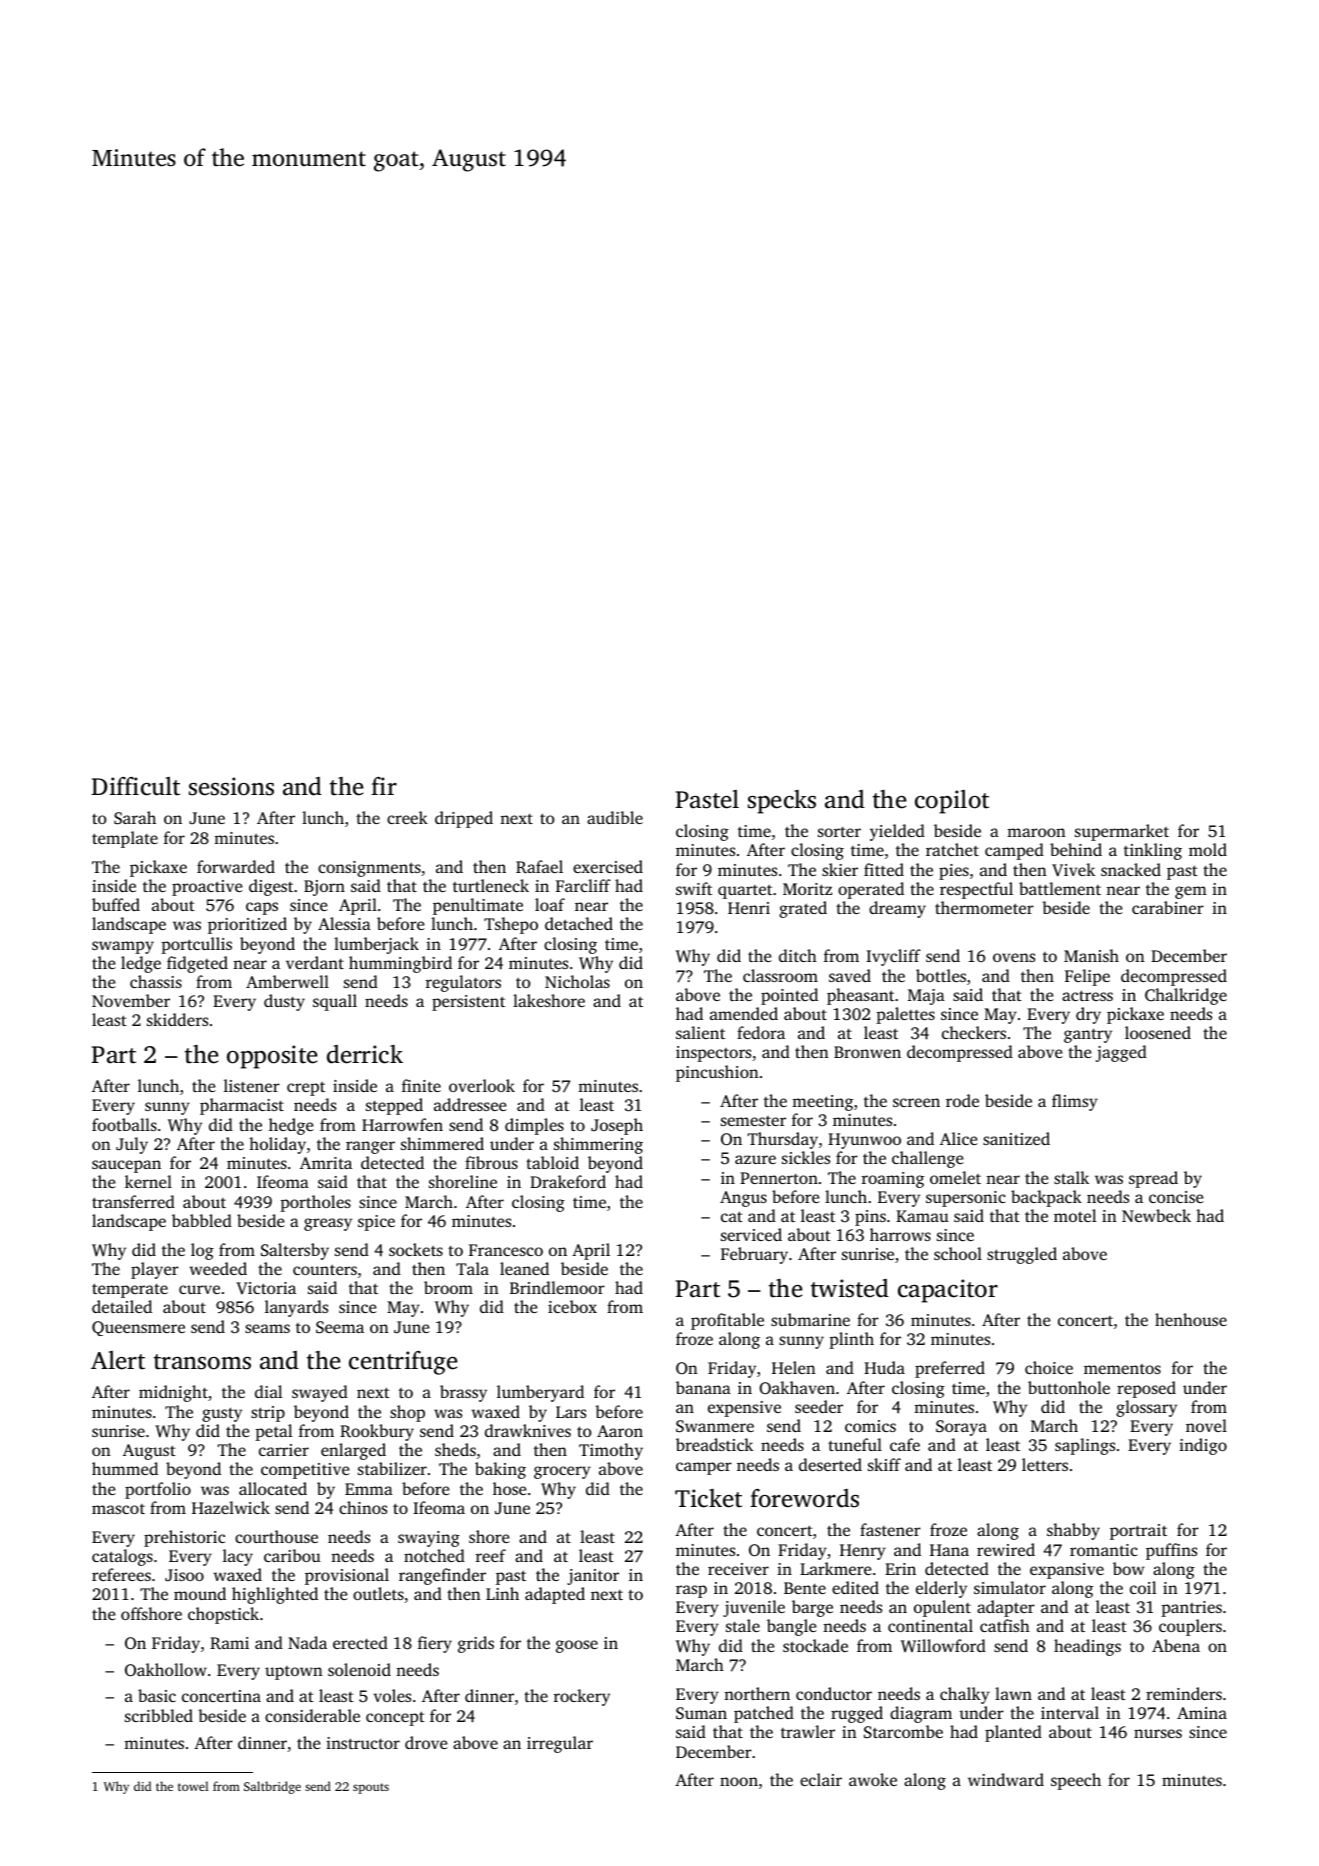 The image size is (1319, 1866). Describe the element at coordinates (482, 1085) in the screenshot. I see `overlook` at that location.
